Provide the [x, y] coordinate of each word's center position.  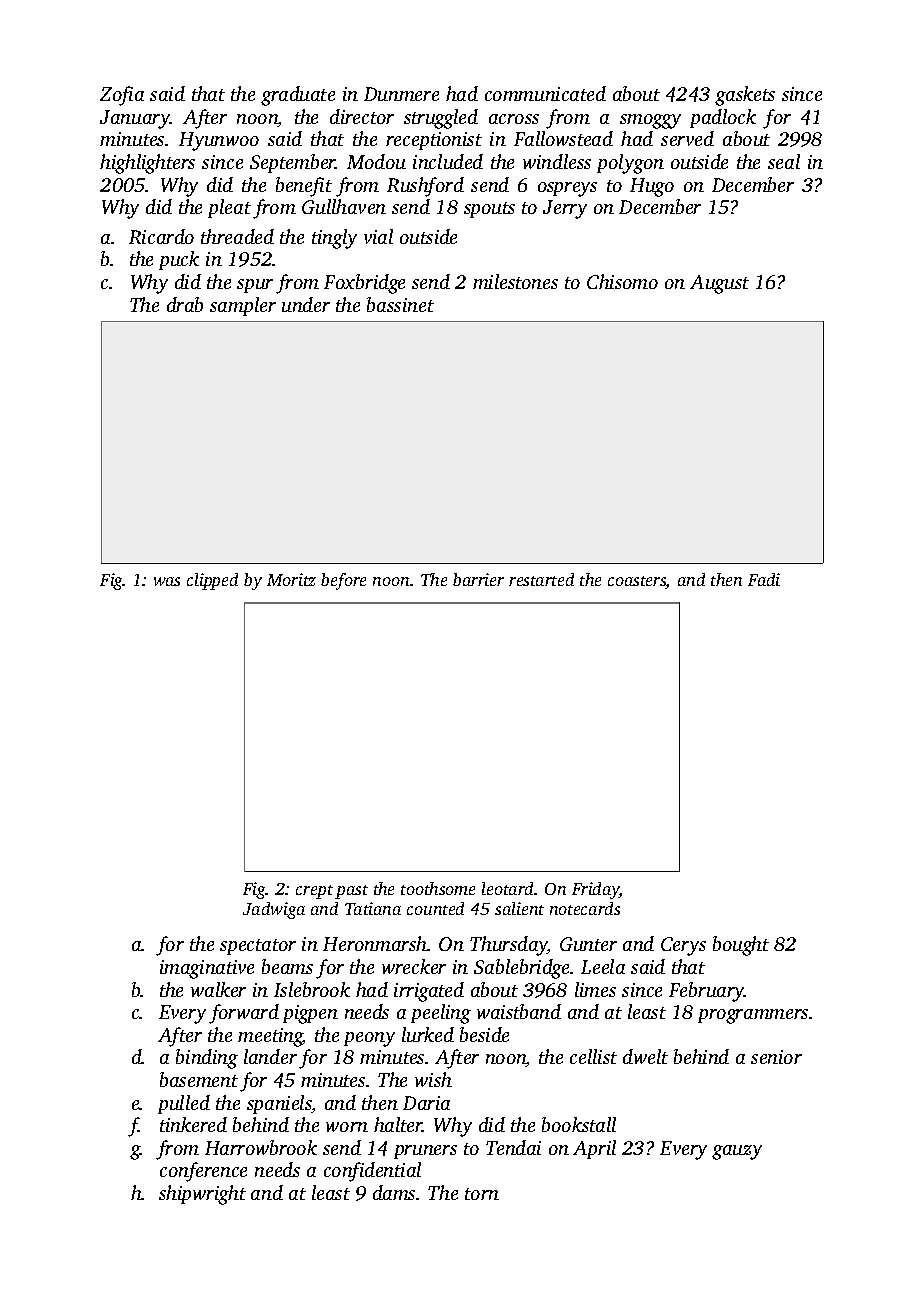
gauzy [737, 1152]
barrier [478, 579]
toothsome [438, 888]
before [343, 581]
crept [314, 892]
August [719, 284]
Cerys [683, 946]
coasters [637, 582]
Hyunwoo [219, 141]
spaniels [279, 1104]
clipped [212, 581]
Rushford [425, 187]
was [167, 581]
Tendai [513, 1147]
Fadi [764, 579]
